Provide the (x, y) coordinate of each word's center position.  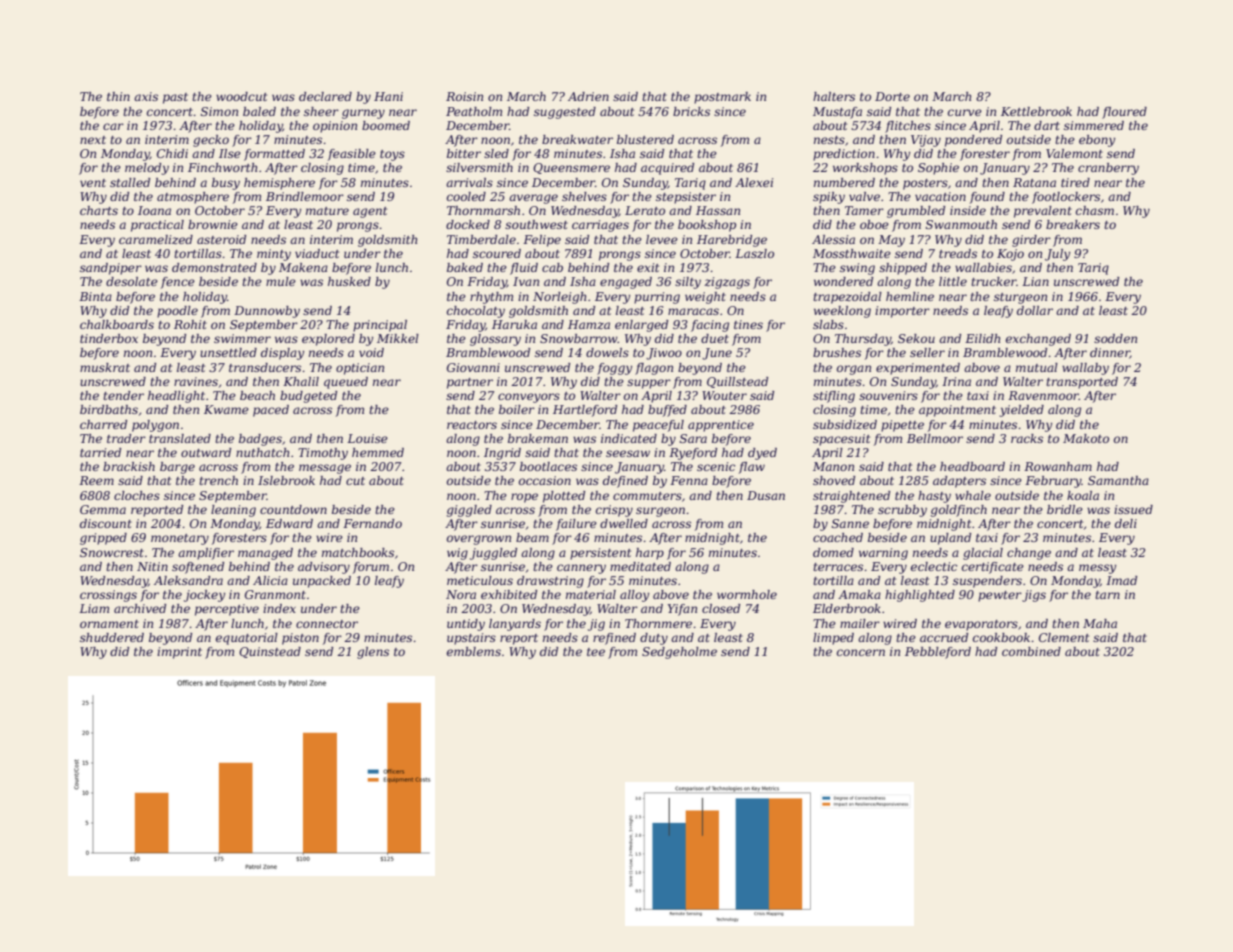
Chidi (172, 153)
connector (327, 624)
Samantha (1118, 480)
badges (260, 440)
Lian (1035, 281)
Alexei (754, 182)
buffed (667, 411)
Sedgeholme (679, 653)
